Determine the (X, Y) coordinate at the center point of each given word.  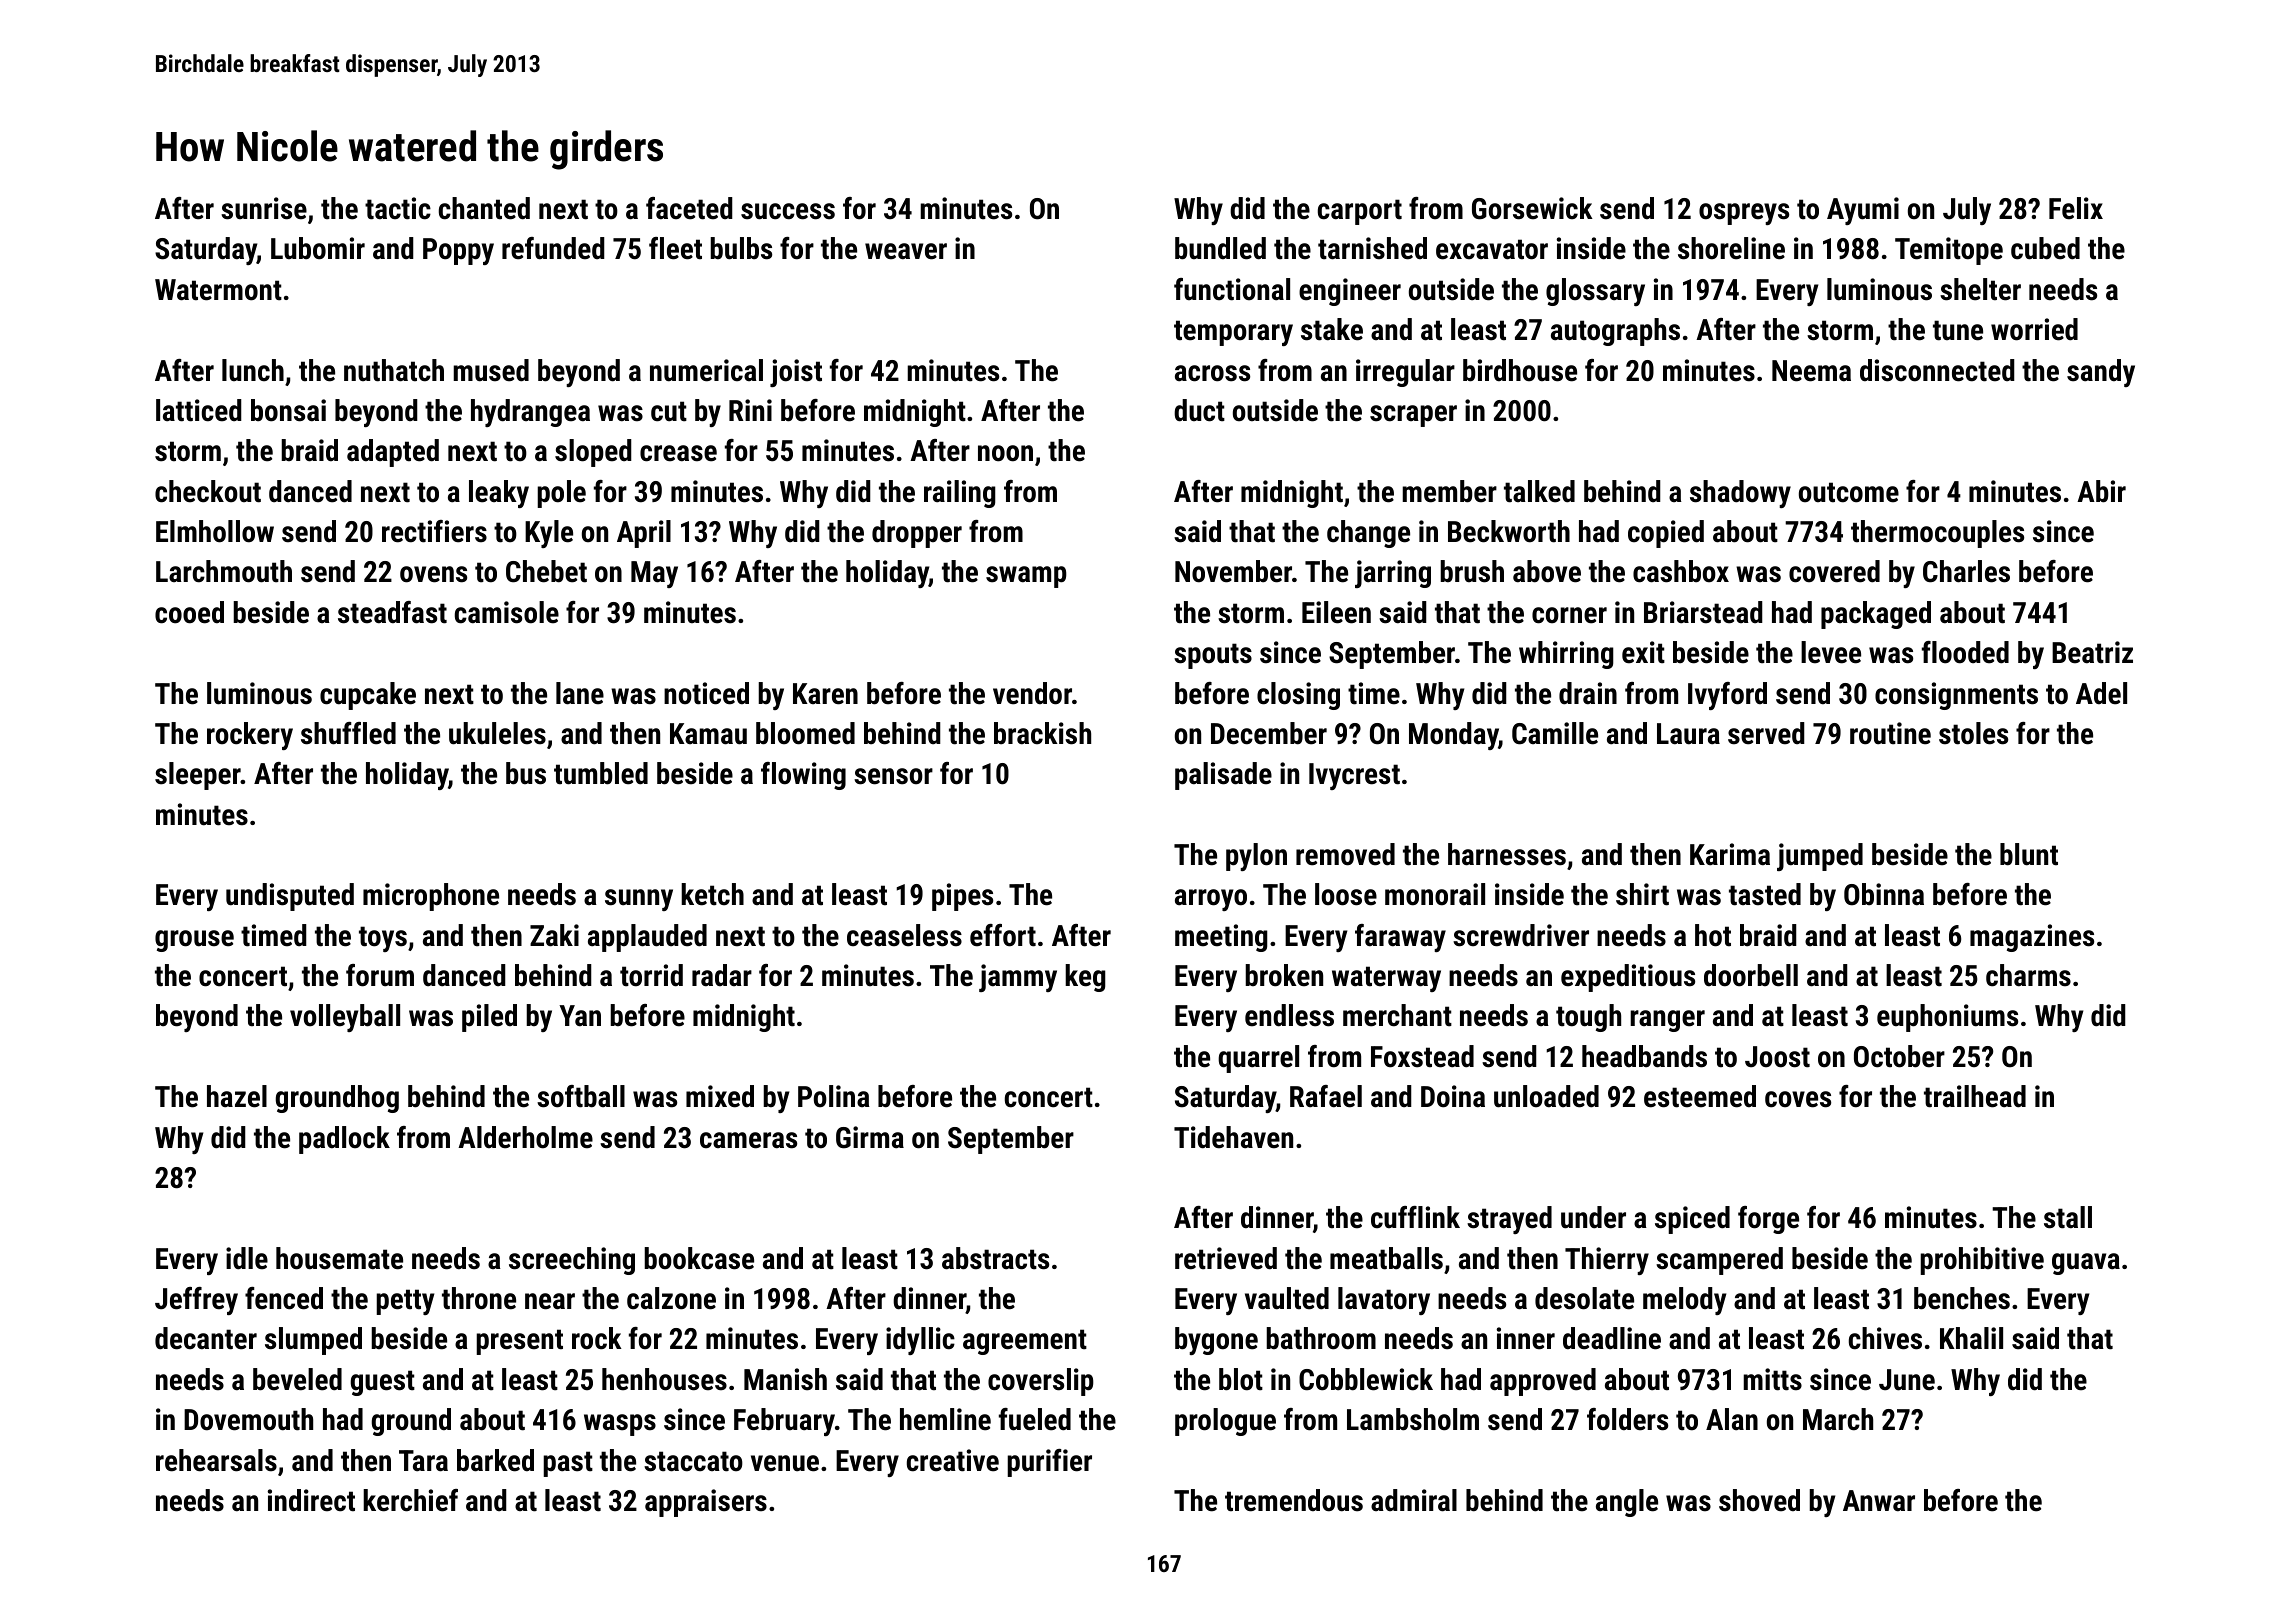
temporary (1233, 333)
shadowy (1740, 494)
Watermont (218, 290)
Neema (1811, 371)
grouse (194, 941)
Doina (1453, 1096)
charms (2028, 975)
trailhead (1975, 1096)
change (1368, 534)
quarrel (1258, 1059)
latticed (199, 410)
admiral (1414, 1500)
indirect (311, 1500)
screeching (572, 1261)
